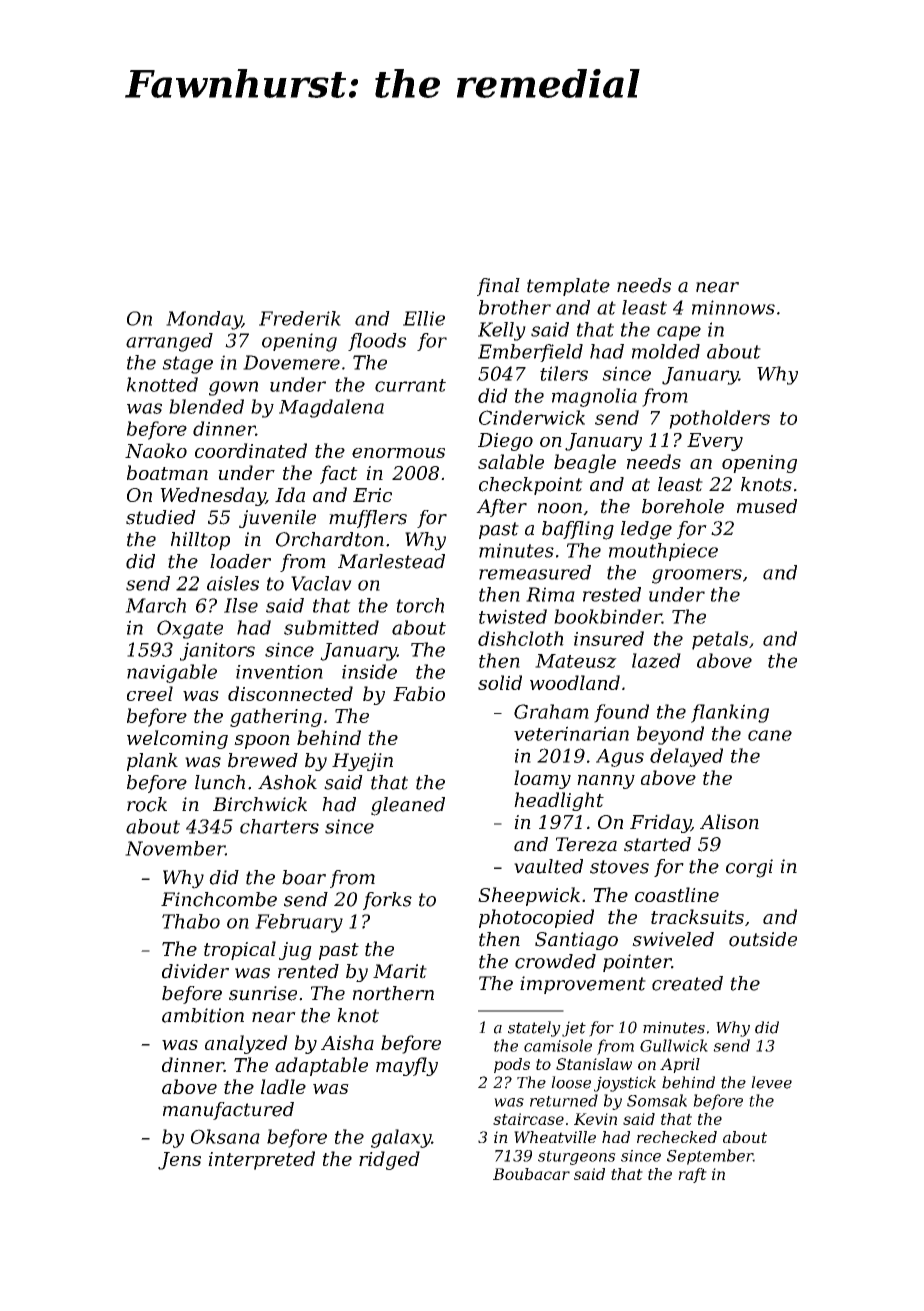  What do you see at coordinates (419, 693) in the document?
I see `Fabio` at bounding box center [419, 693].
